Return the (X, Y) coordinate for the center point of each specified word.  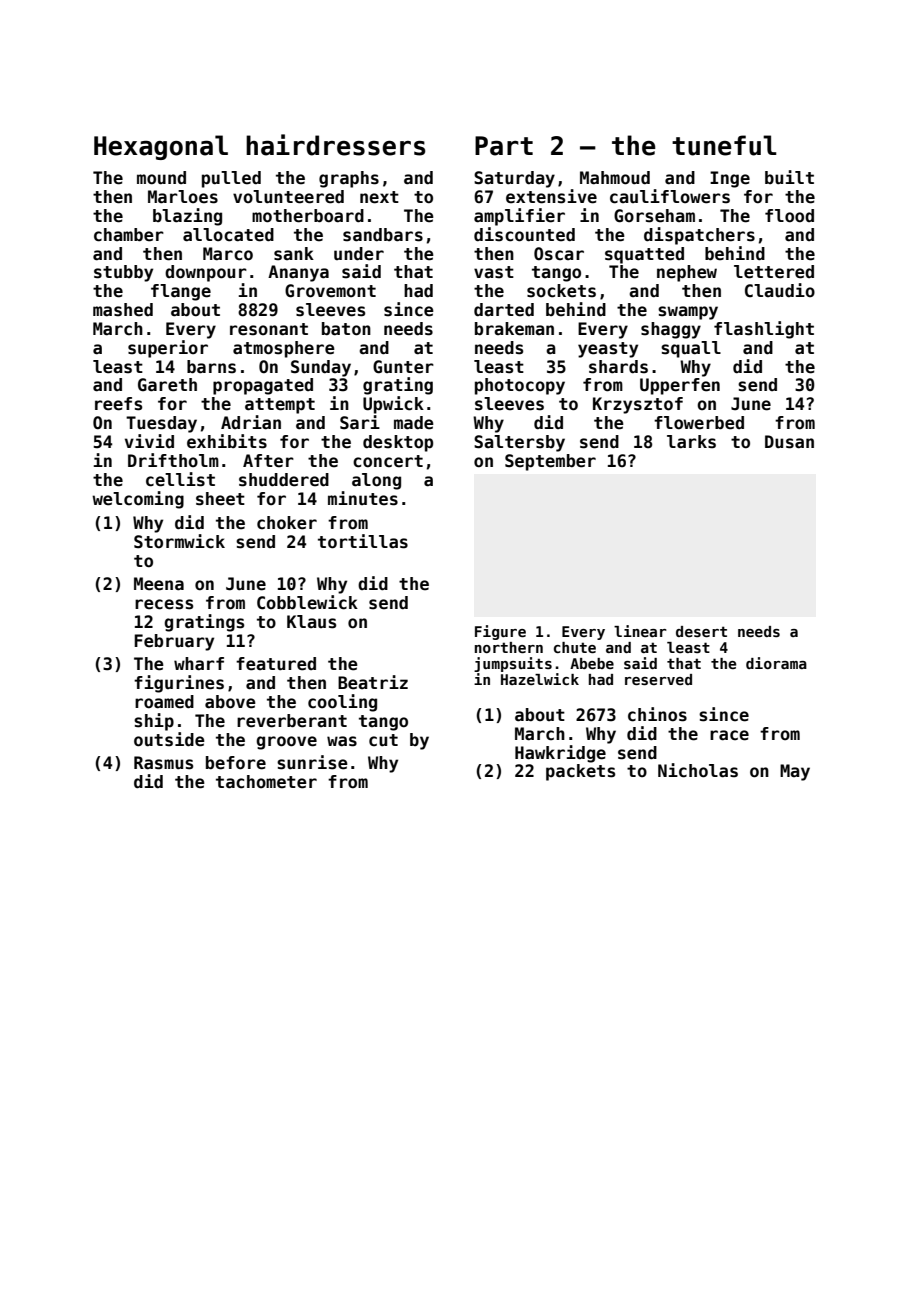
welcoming (138, 500)
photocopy (520, 386)
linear (640, 631)
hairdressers (335, 145)
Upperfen (680, 386)
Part (504, 146)
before (236, 763)
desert (701, 631)
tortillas (363, 541)
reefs (118, 404)
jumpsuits (513, 664)
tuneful (724, 145)
